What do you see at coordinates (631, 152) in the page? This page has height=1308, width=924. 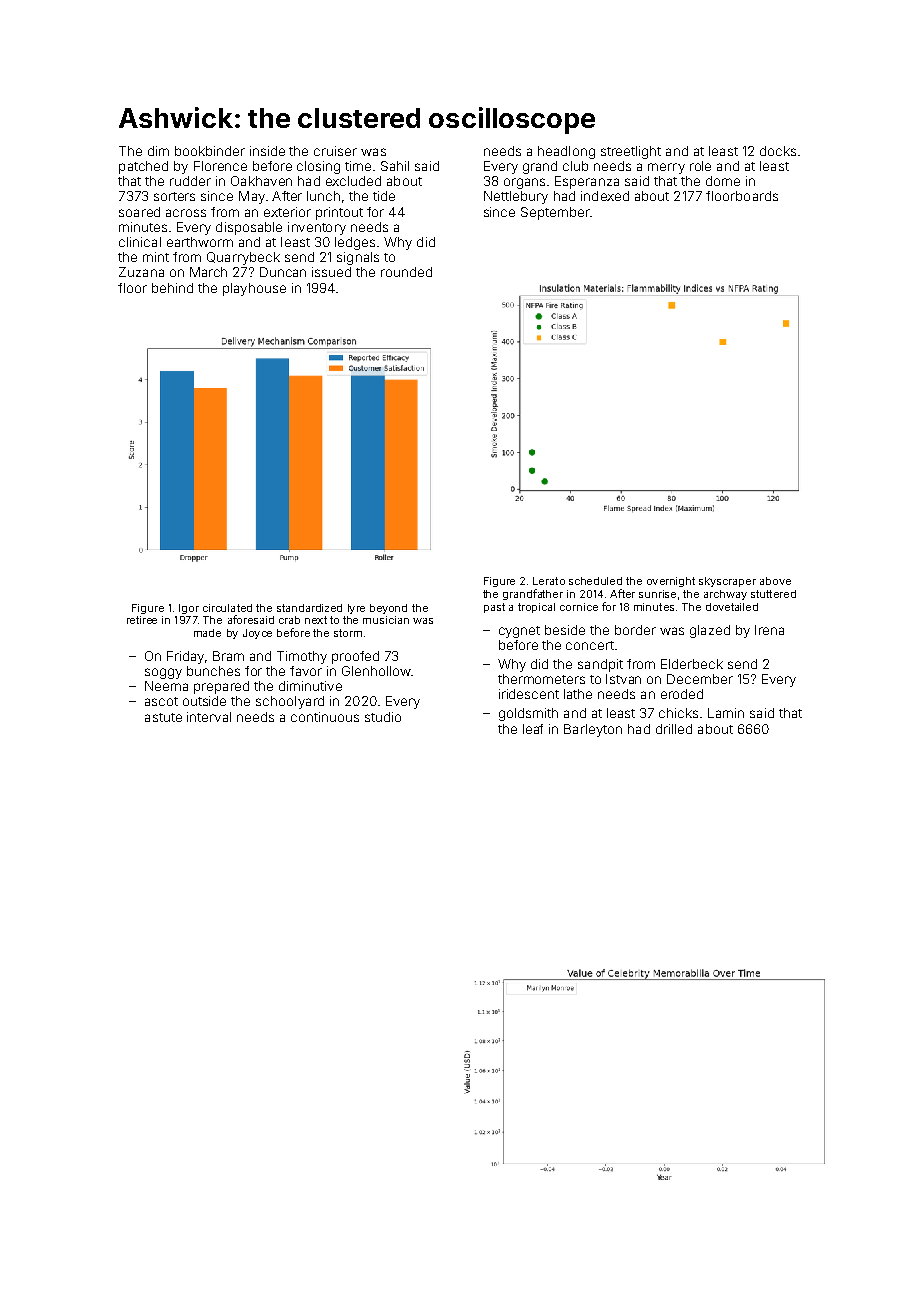 I see `streetlight` at bounding box center [631, 152].
